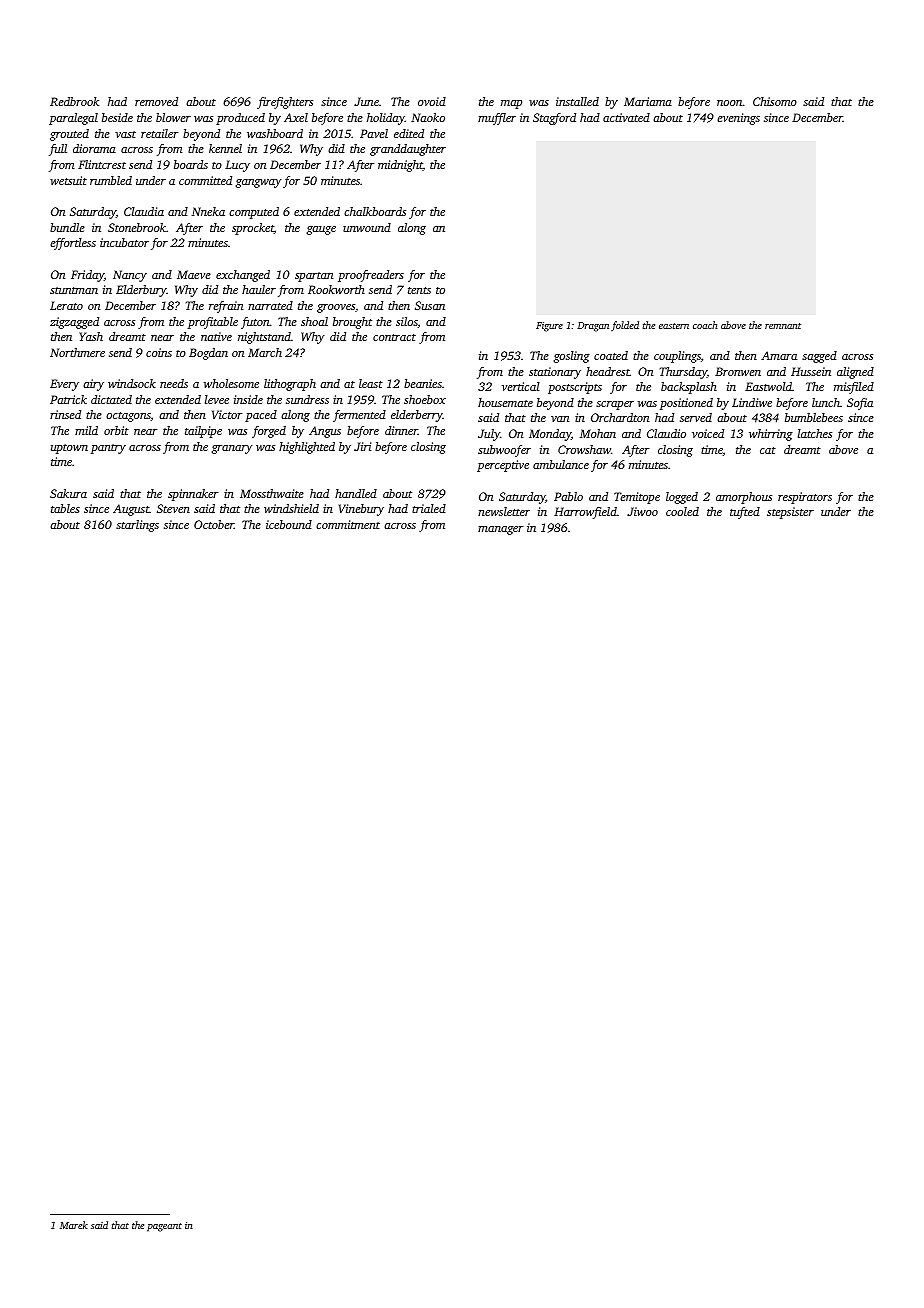 The height and width of the screenshot is (1308, 924). I want to click on tufted, so click(745, 513).
